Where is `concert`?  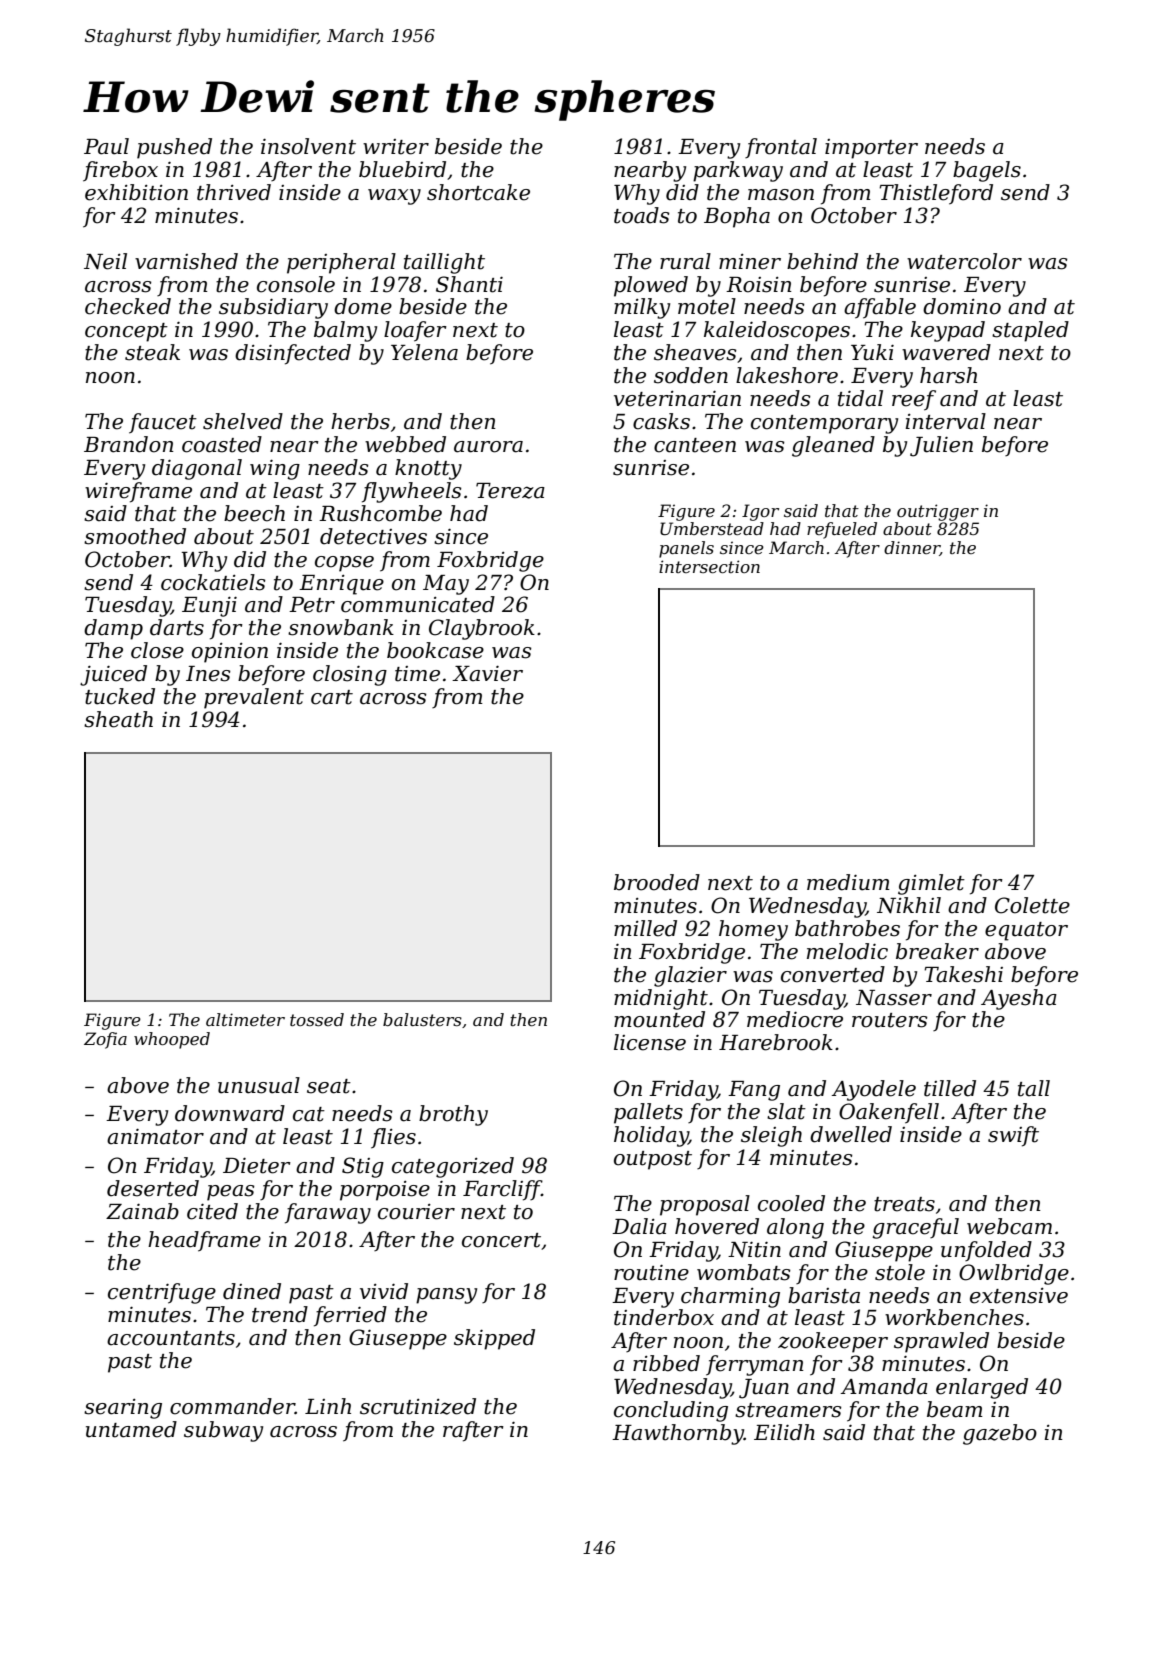 concert is located at coordinates (501, 1240).
